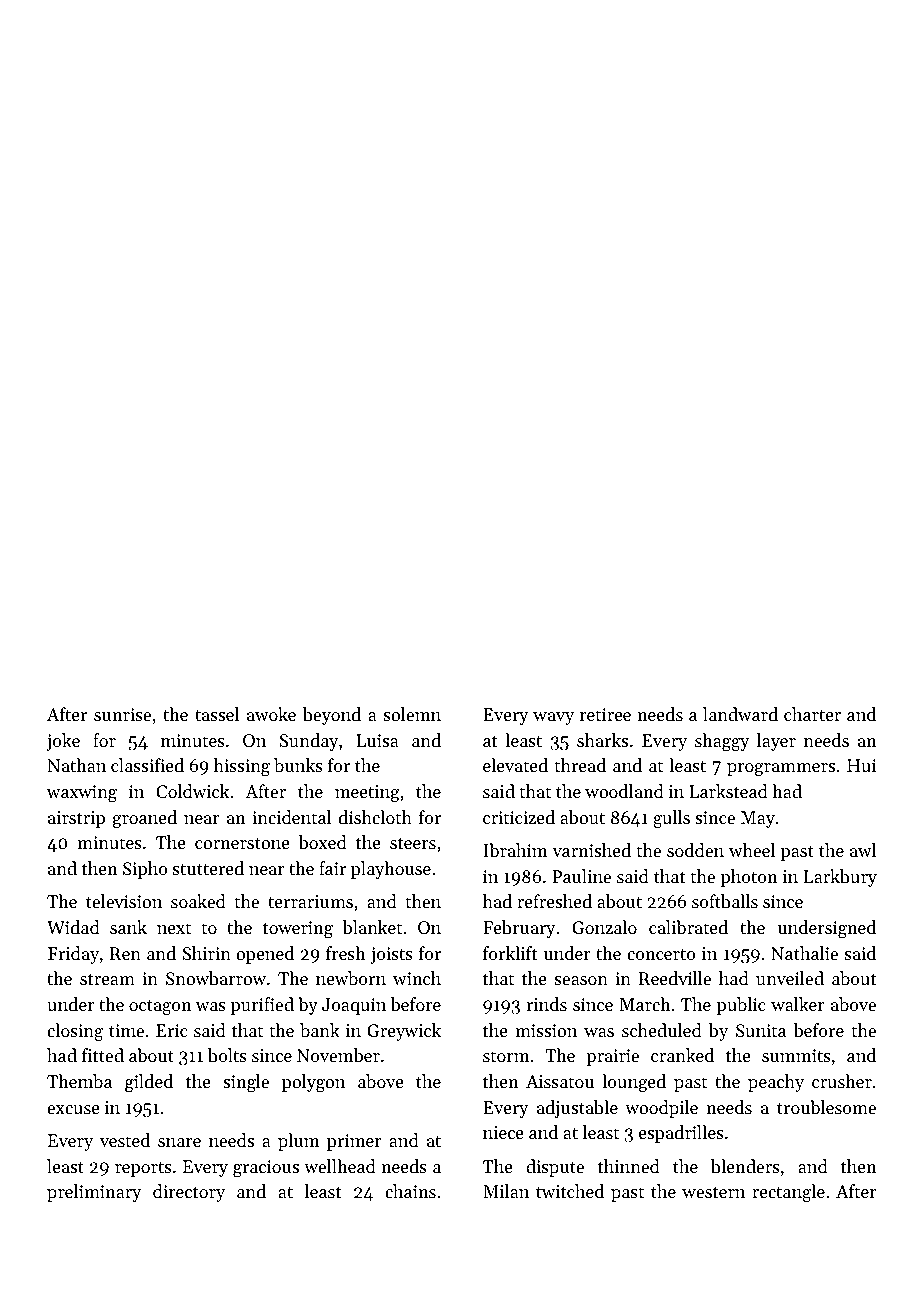  Describe the element at coordinates (725, 901) in the screenshot. I see `softballs` at that location.
